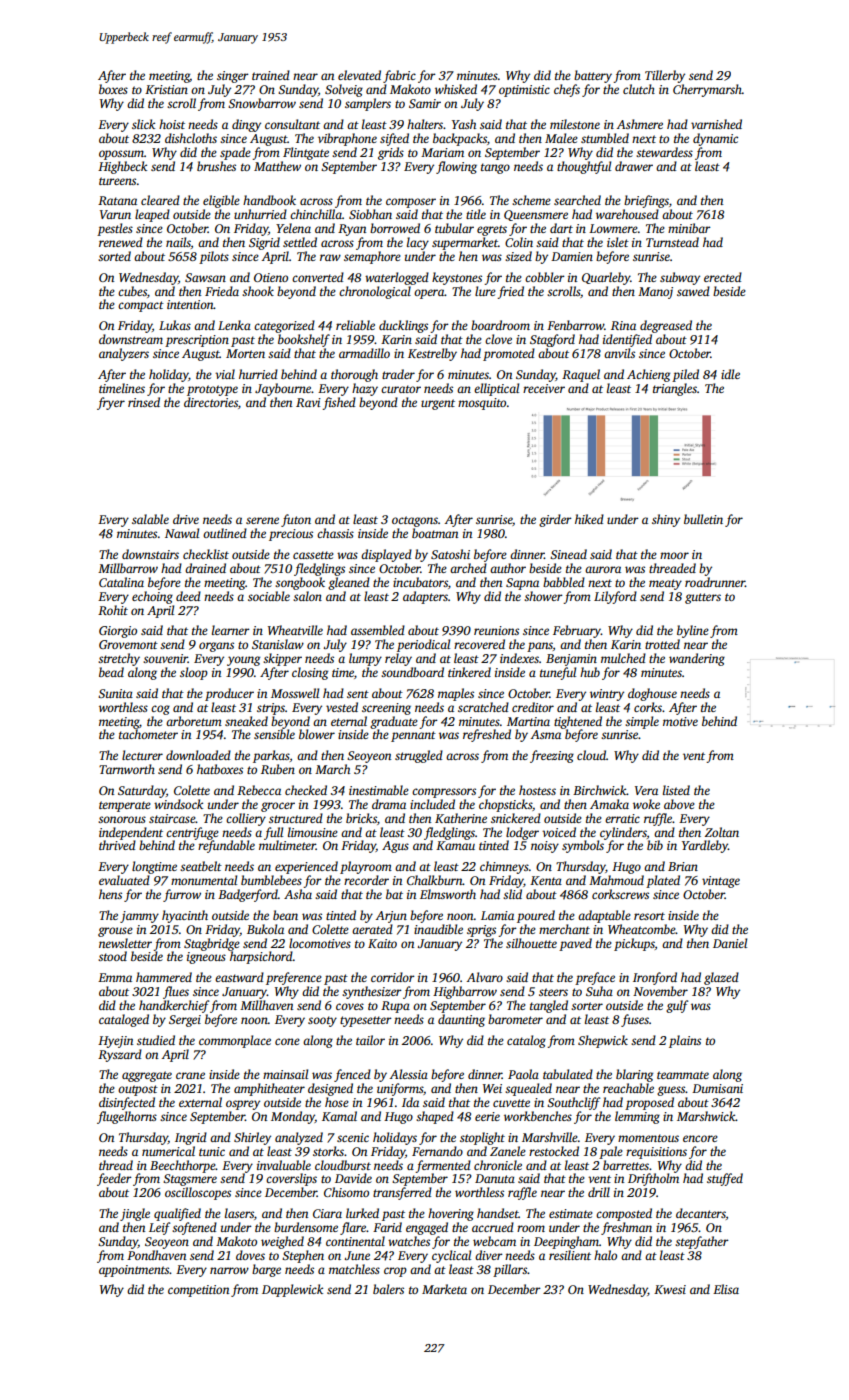 The image size is (849, 1400). Describe the element at coordinates (148, 734) in the page. I see `tachometer` at that location.
